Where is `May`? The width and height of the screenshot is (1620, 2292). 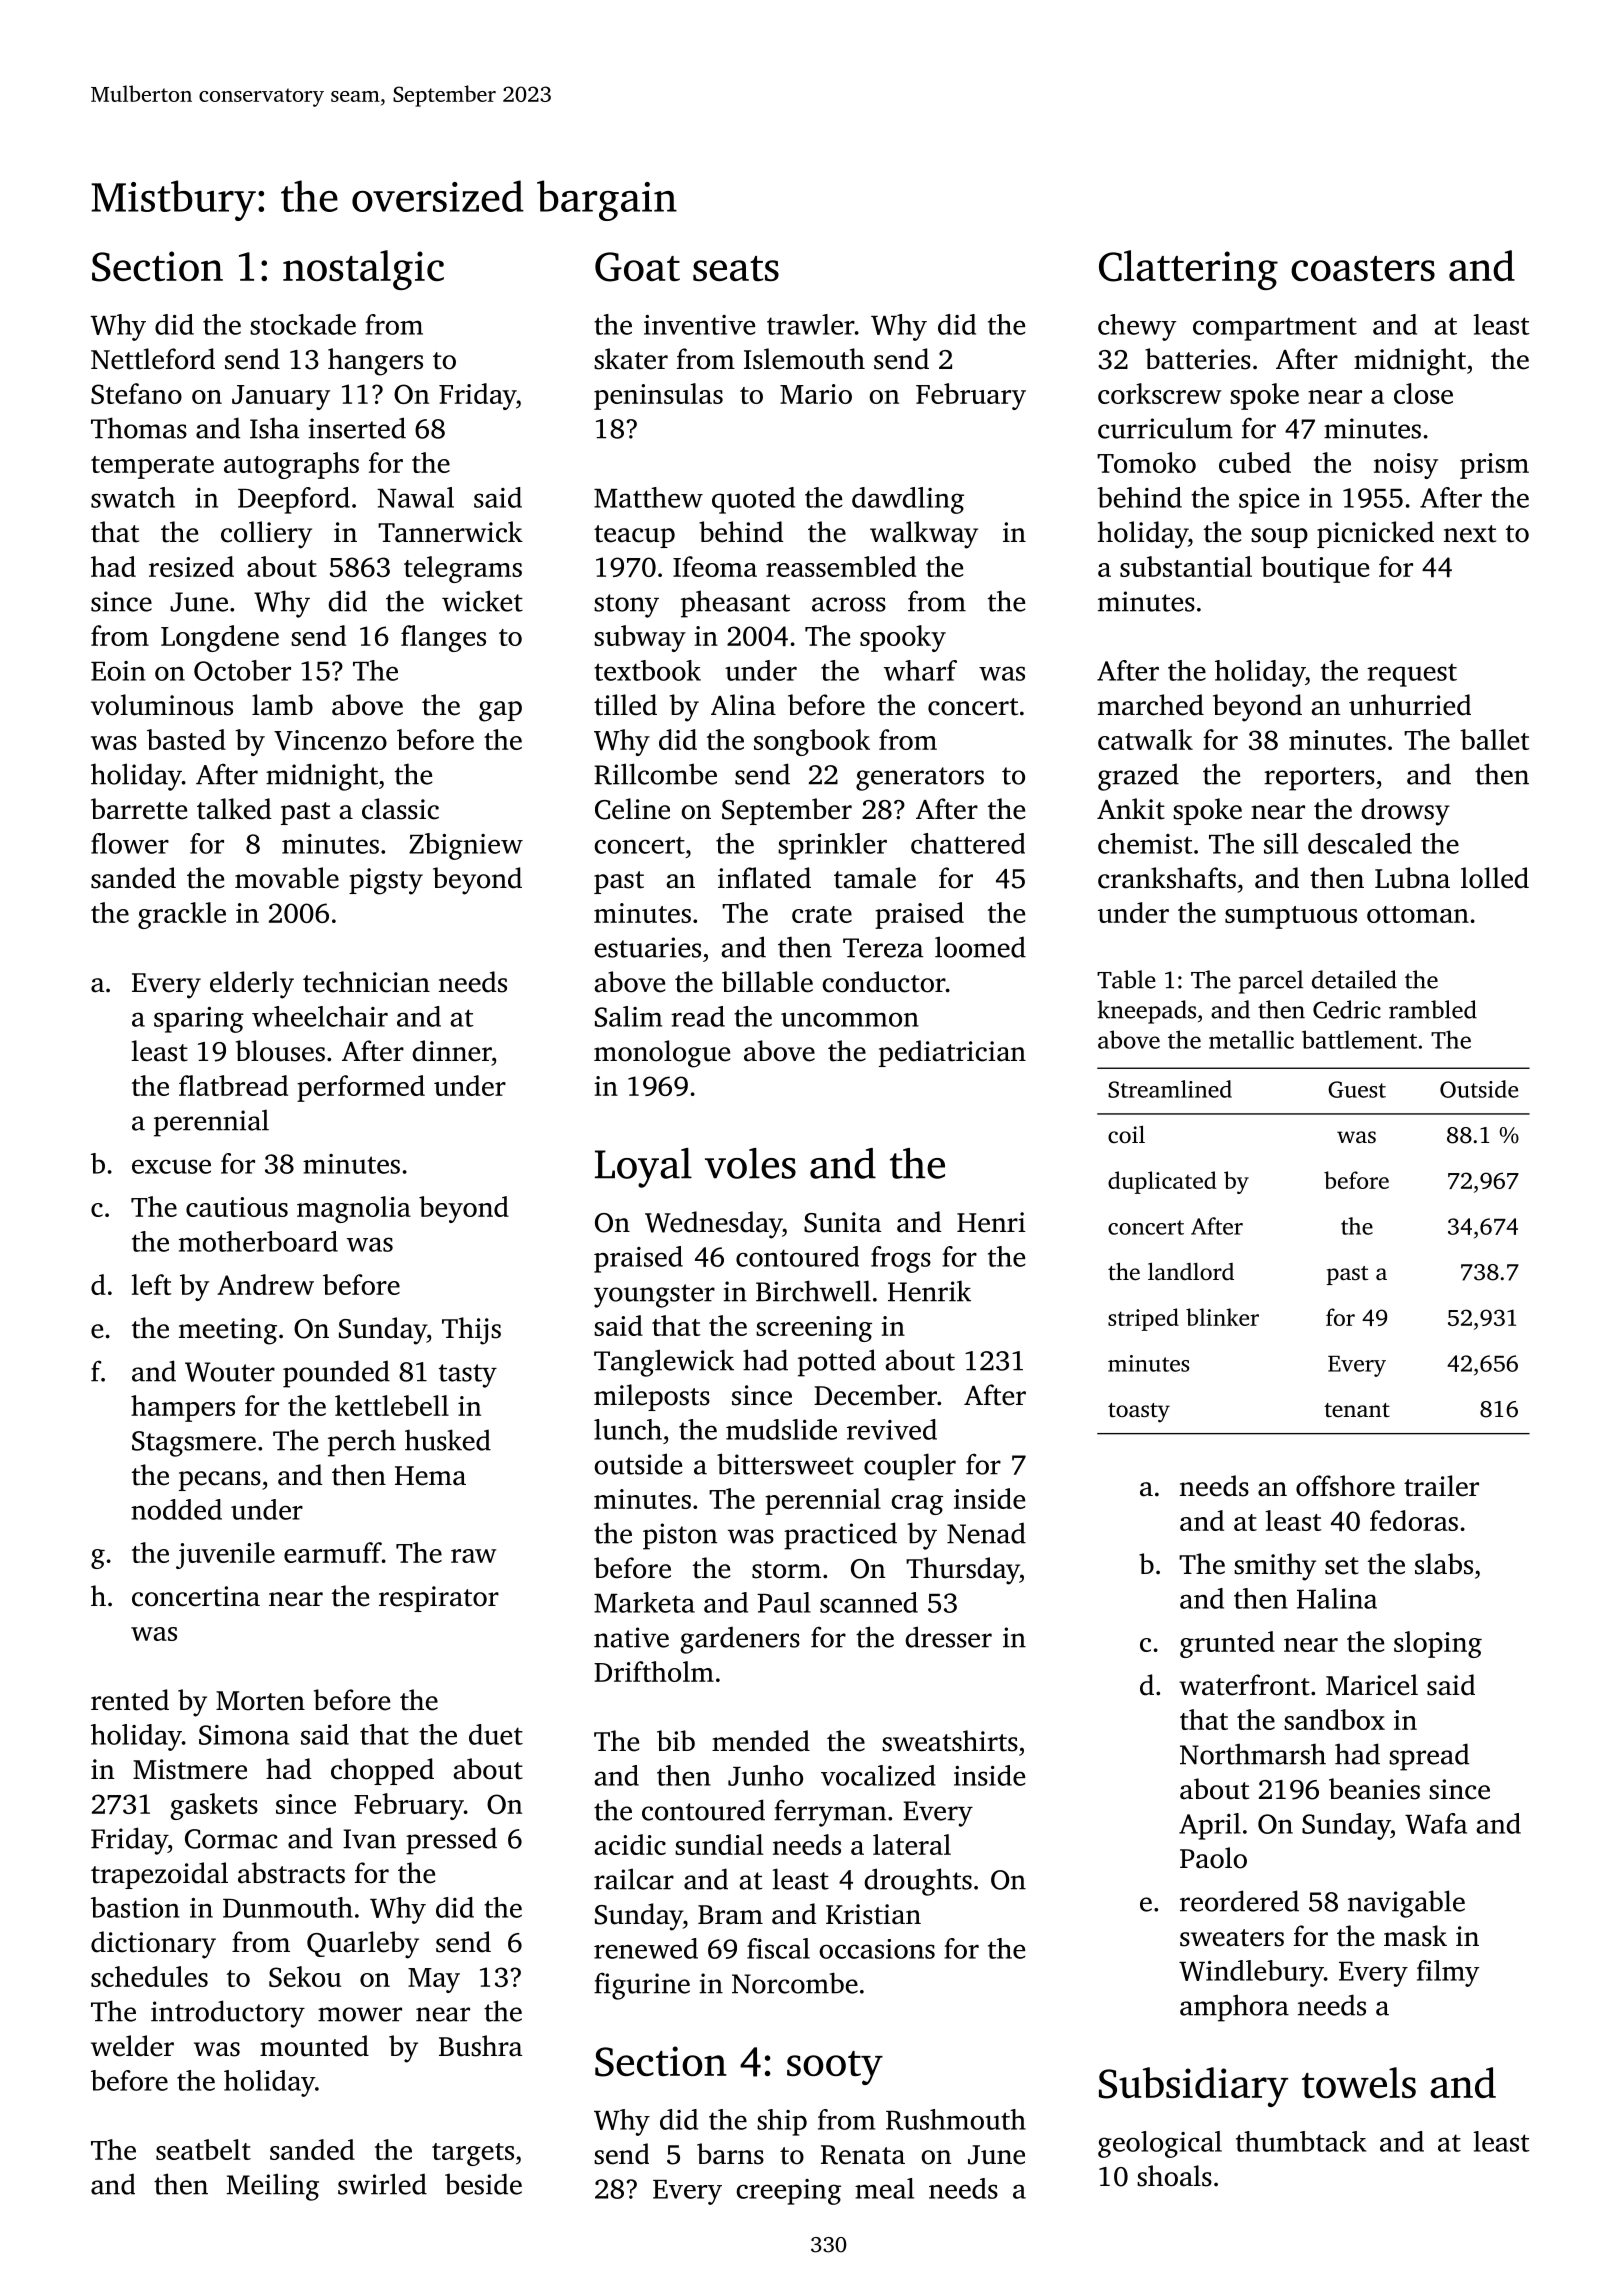
May is located at coordinates (434, 1980).
